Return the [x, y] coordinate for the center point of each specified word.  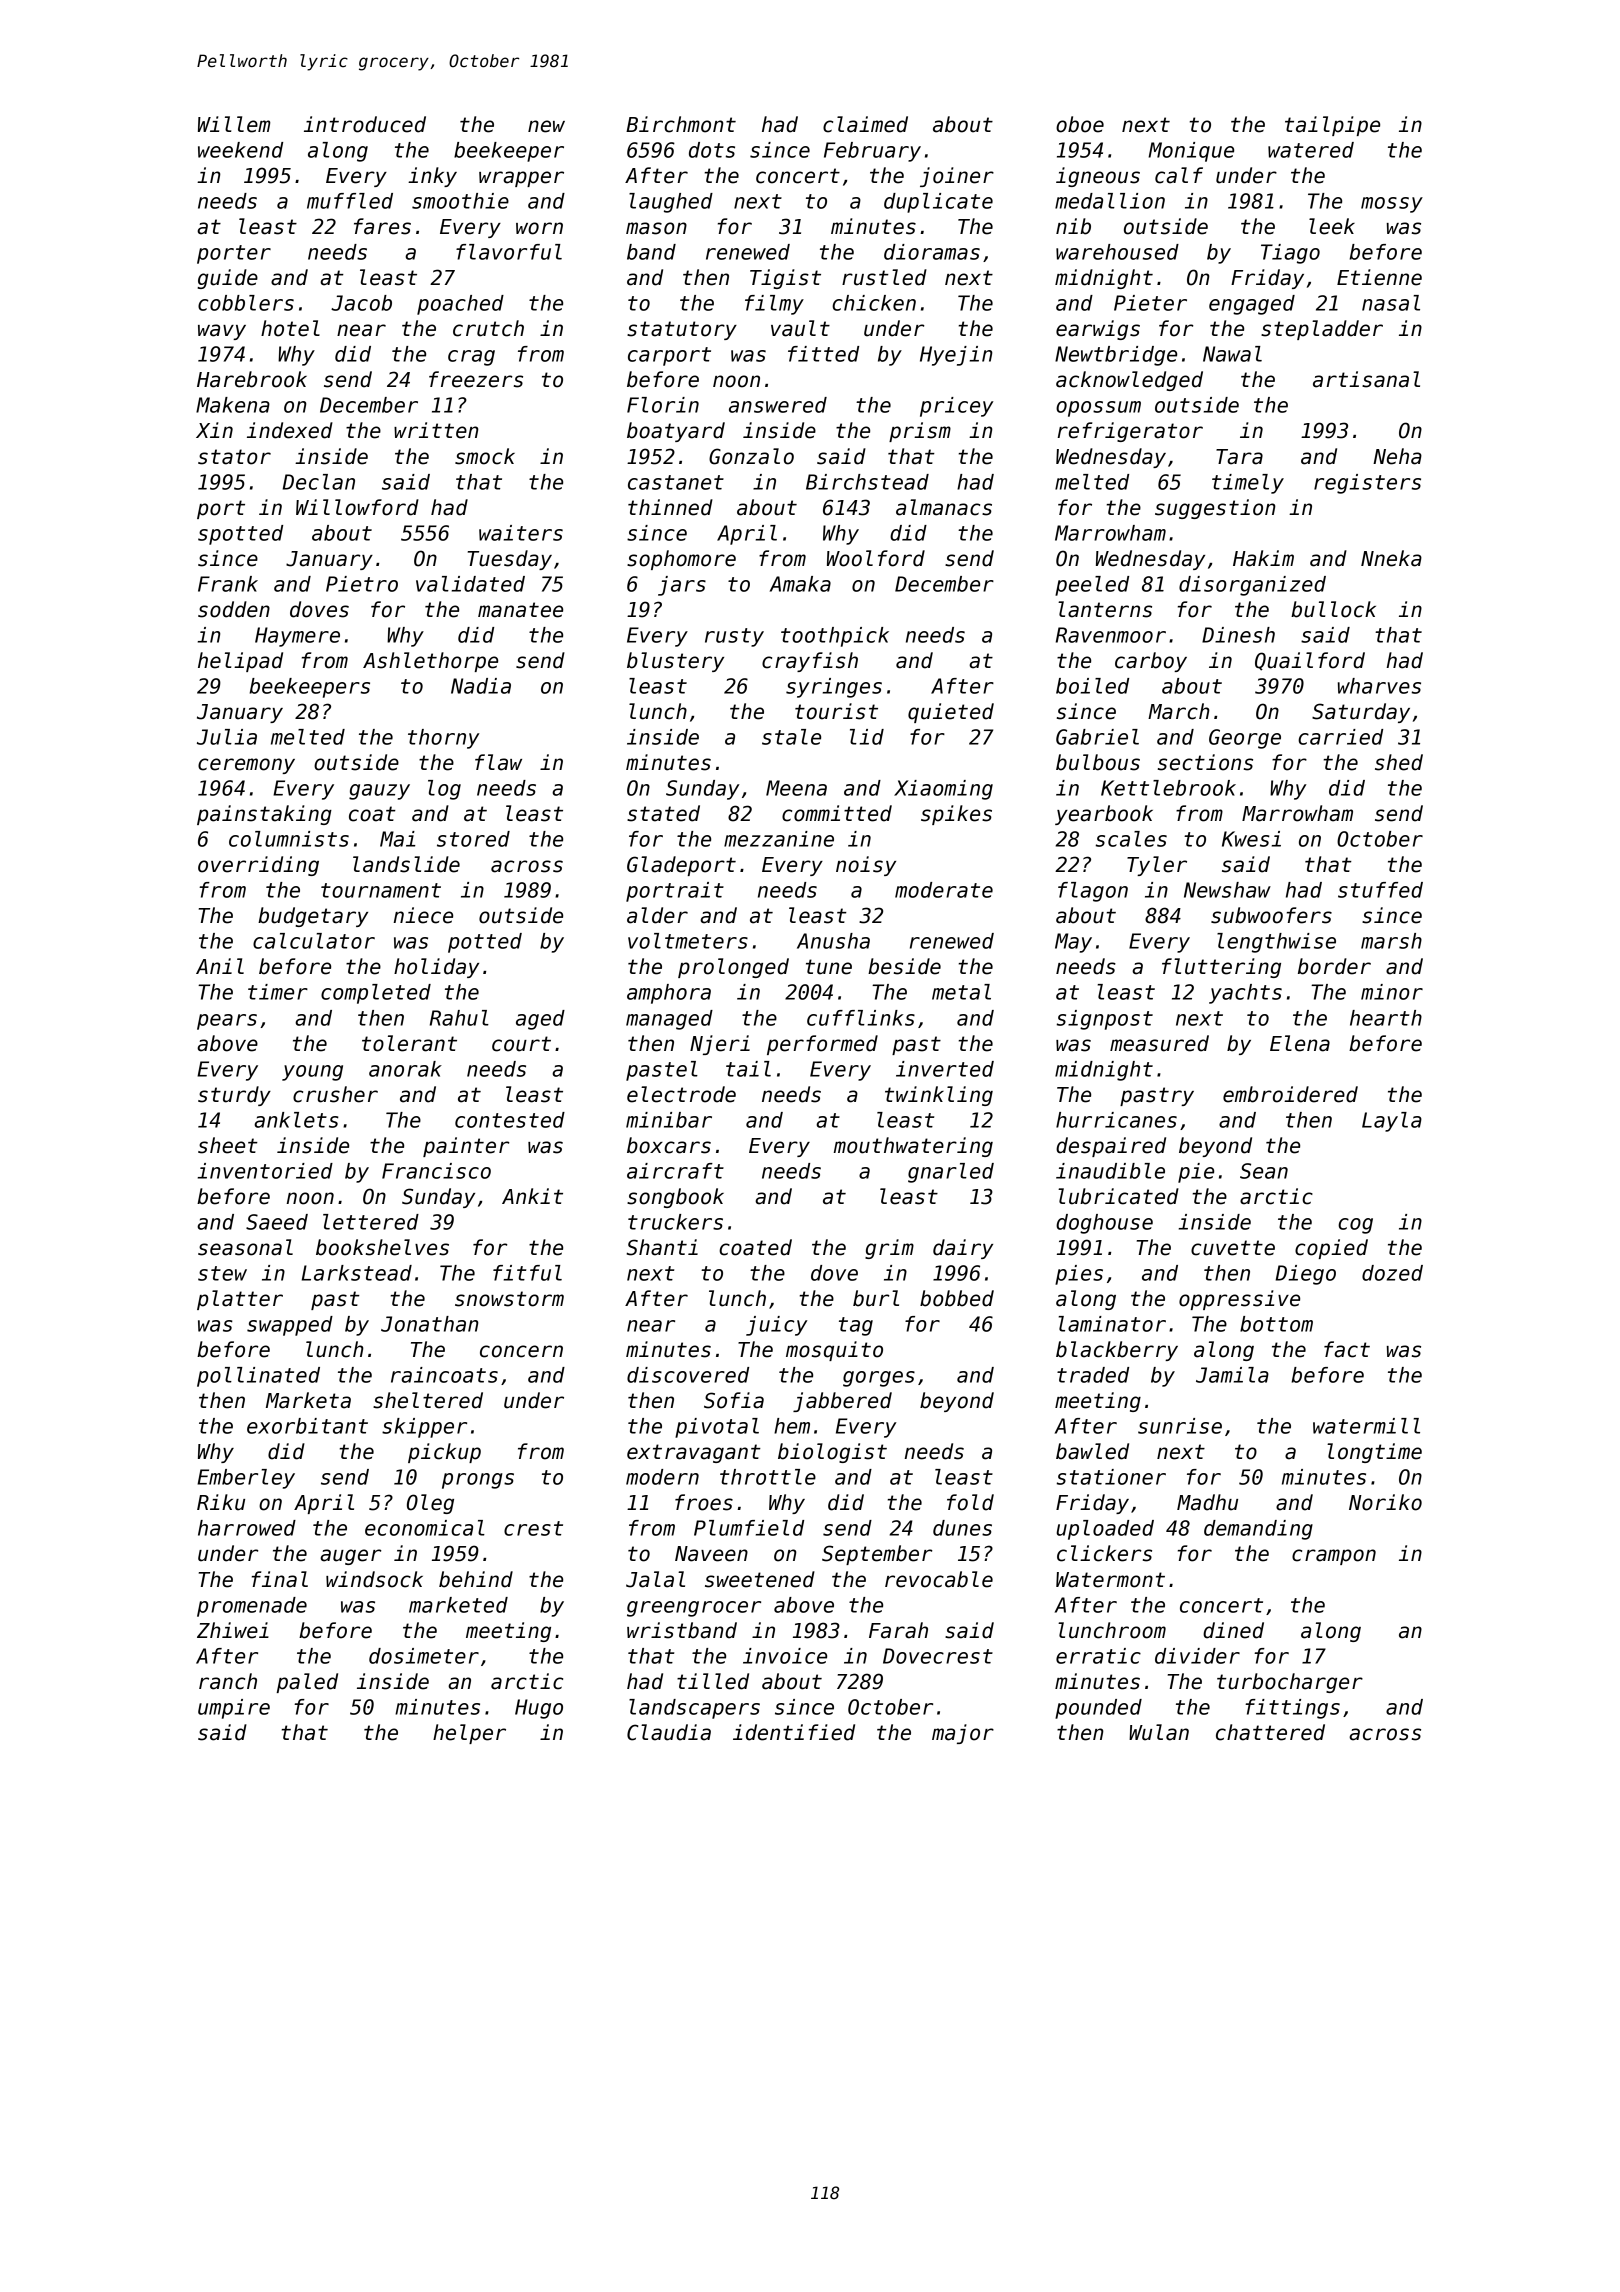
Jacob [361, 303]
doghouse [1104, 1224]
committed [837, 813]
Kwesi [1251, 839]
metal [961, 992]
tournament [381, 890]
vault [800, 328]
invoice [785, 1656]
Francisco [436, 1171]
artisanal [1366, 379]
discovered [688, 1375]
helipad [240, 662]
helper [469, 1734]
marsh [1391, 941]
